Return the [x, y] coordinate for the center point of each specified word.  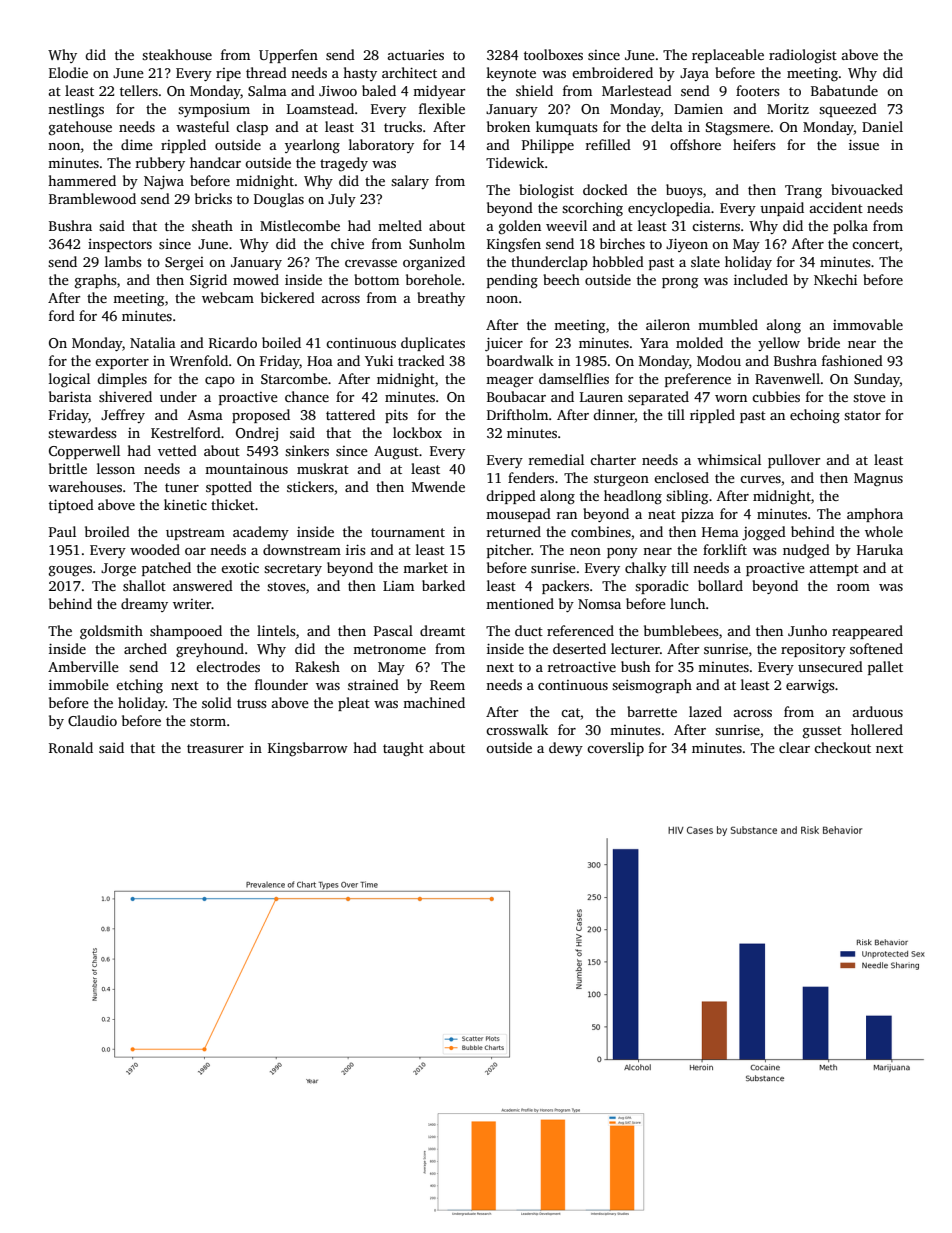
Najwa [164, 182]
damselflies [574, 378]
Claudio [92, 720]
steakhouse [177, 54]
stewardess [82, 432]
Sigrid [208, 281]
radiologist [803, 56]
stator [862, 415]
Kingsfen [514, 245]
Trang [803, 192]
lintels [276, 630]
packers [565, 587]
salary [410, 182]
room [853, 587]
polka [850, 227]
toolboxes [553, 54]
